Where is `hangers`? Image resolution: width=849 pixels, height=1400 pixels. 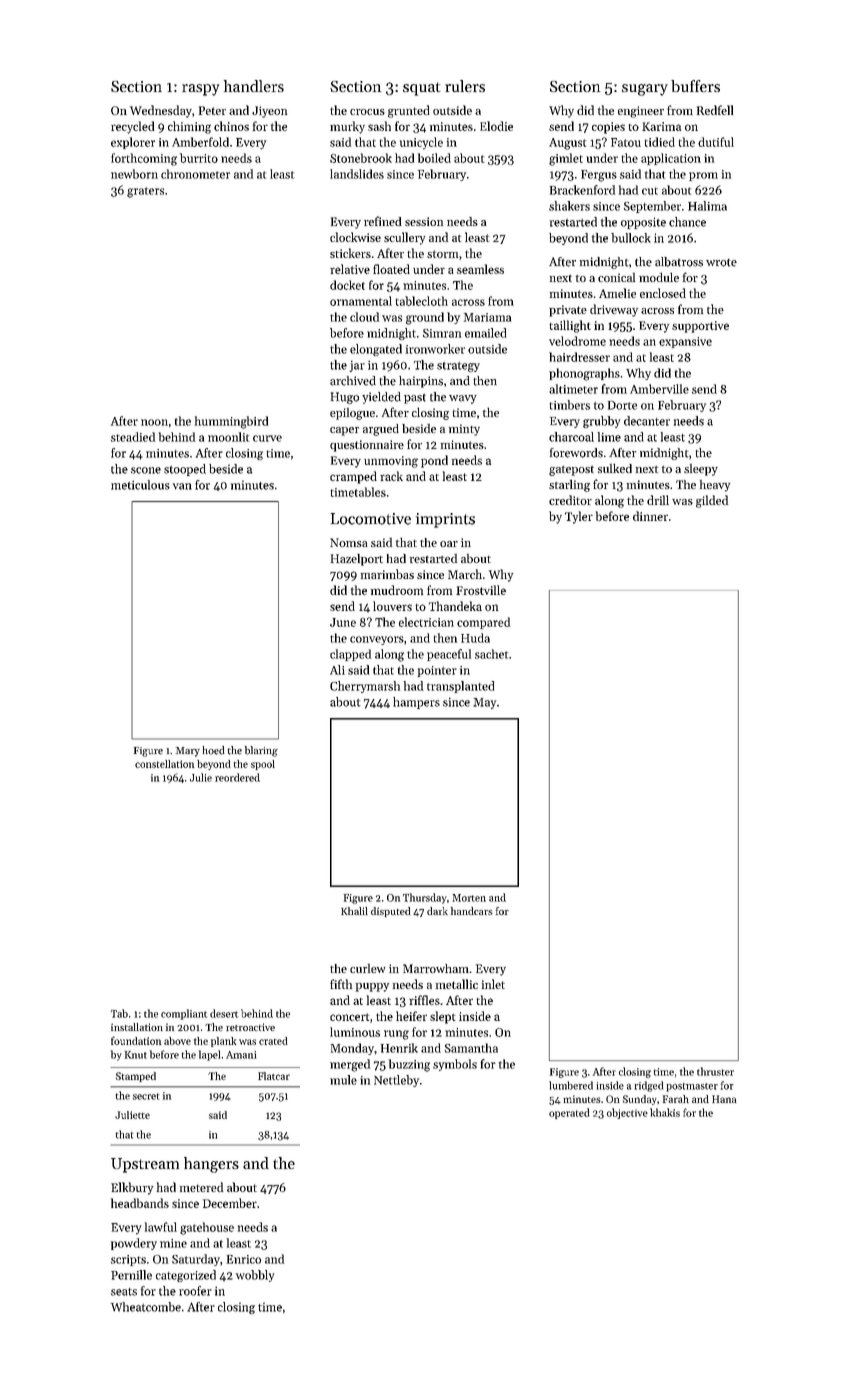
hangers is located at coordinates (211, 1165).
